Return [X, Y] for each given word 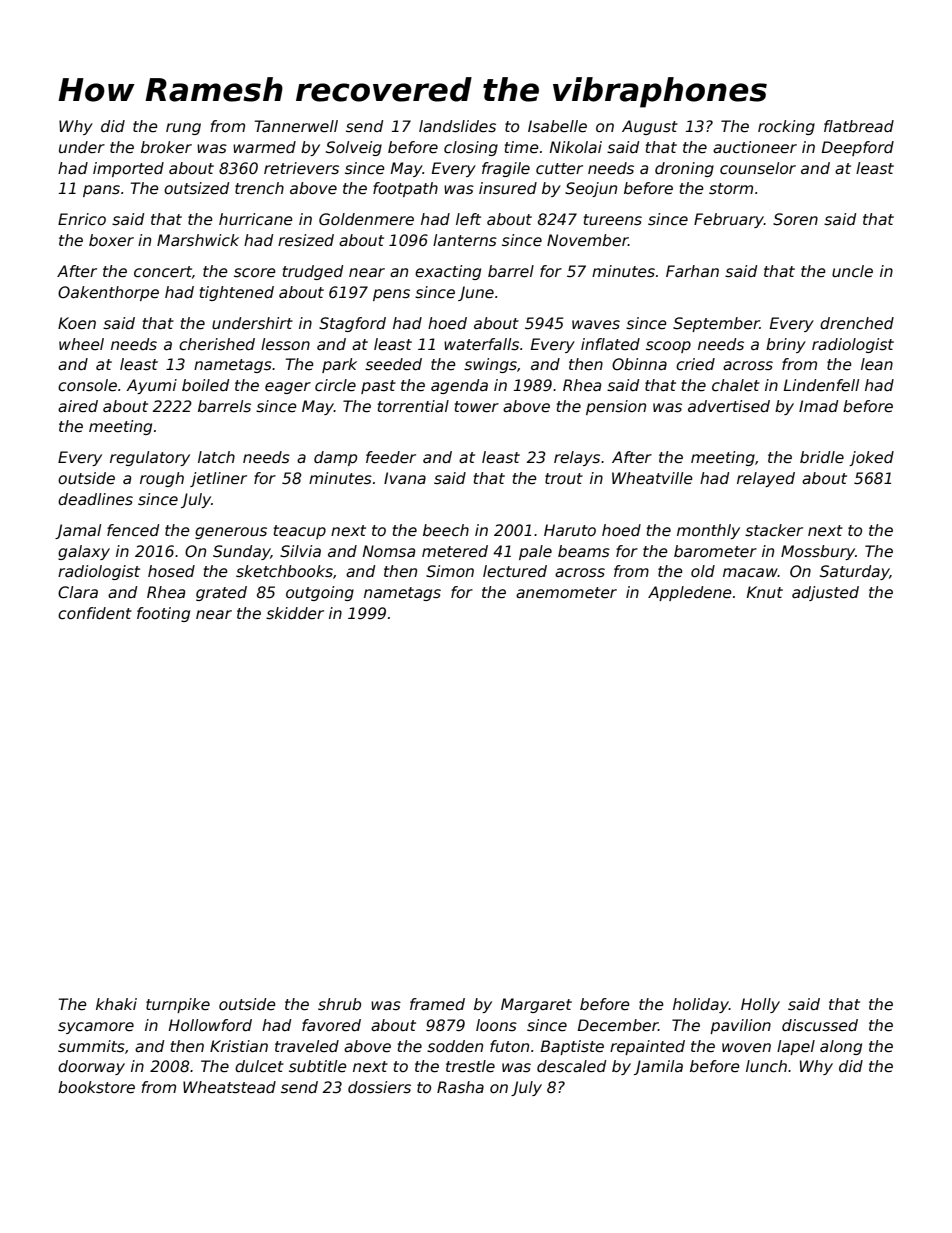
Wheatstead [229, 1087]
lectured [515, 571]
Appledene [690, 593]
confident [95, 613]
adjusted [825, 593]
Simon [450, 571]
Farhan [692, 271]
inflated [610, 344]
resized [306, 240]
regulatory [150, 458]
